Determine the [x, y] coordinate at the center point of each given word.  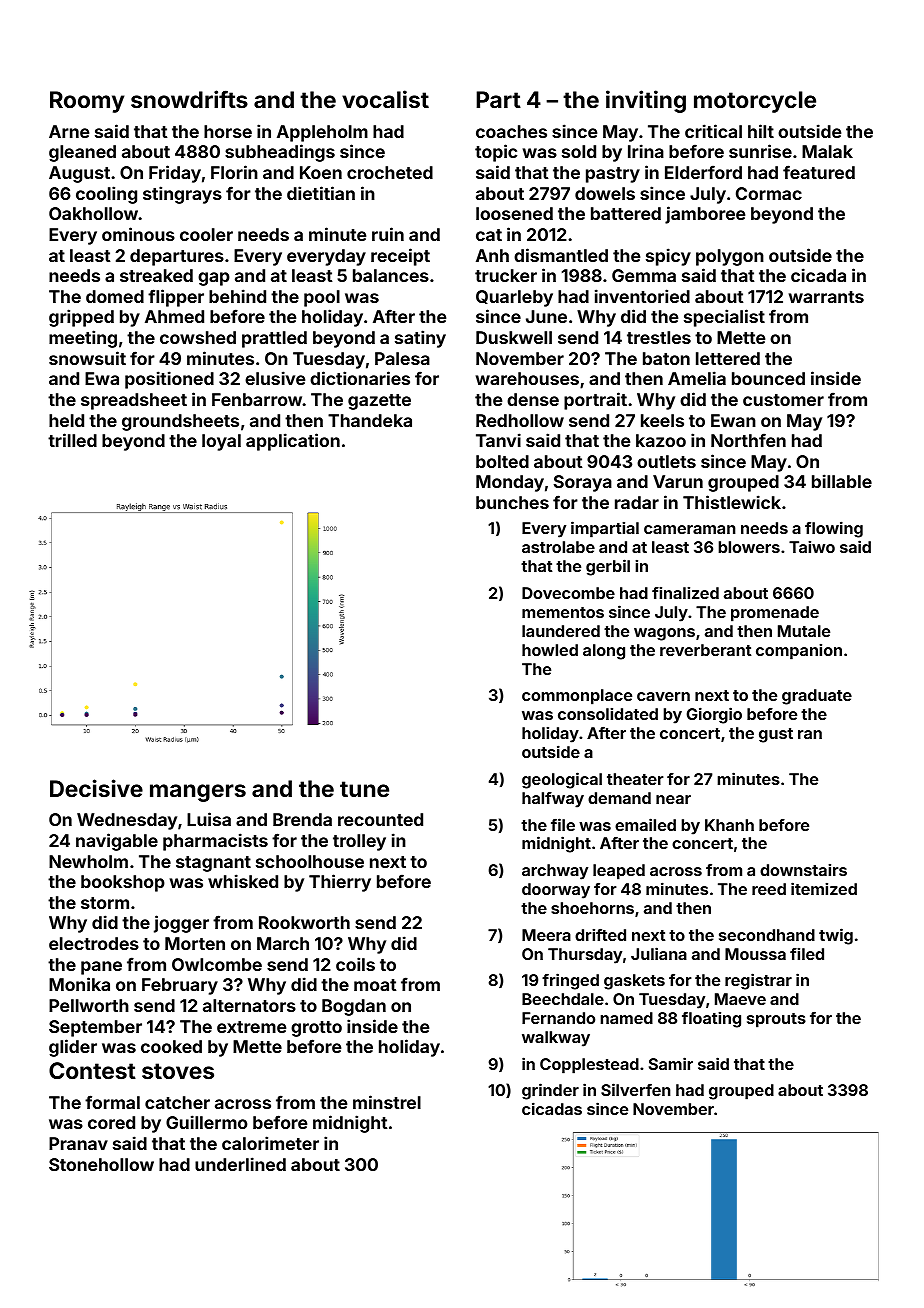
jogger [181, 924]
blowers [749, 547]
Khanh [729, 825]
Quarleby [514, 298]
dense [533, 399]
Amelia [697, 378]
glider [73, 1048]
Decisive [96, 788]
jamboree [705, 215]
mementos [563, 612]
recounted [380, 819]
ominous [138, 234]
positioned [169, 380]
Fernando [558, 1018]
